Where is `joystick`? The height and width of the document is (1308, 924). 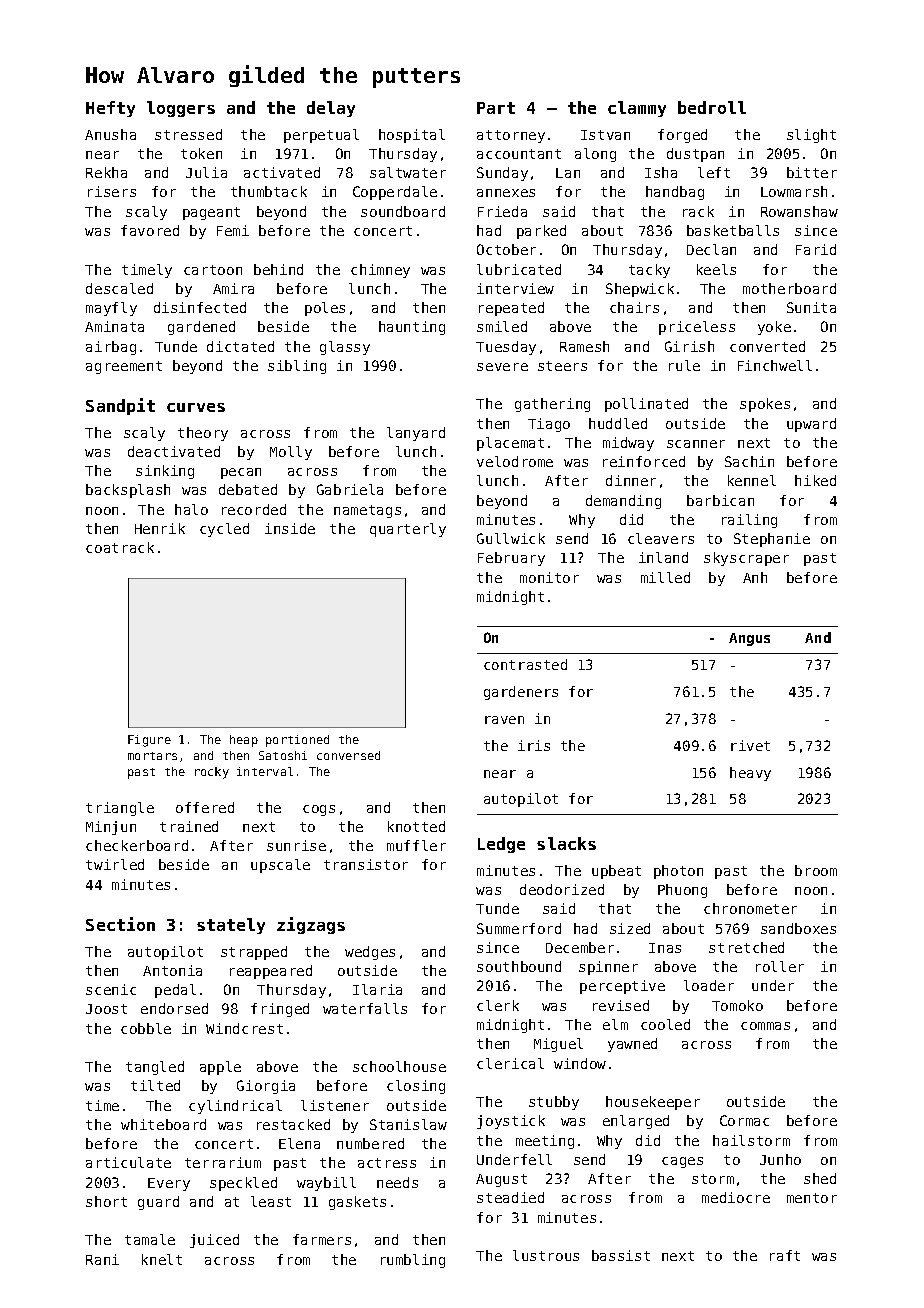 joystick is located at coordinates (511, 1122).
